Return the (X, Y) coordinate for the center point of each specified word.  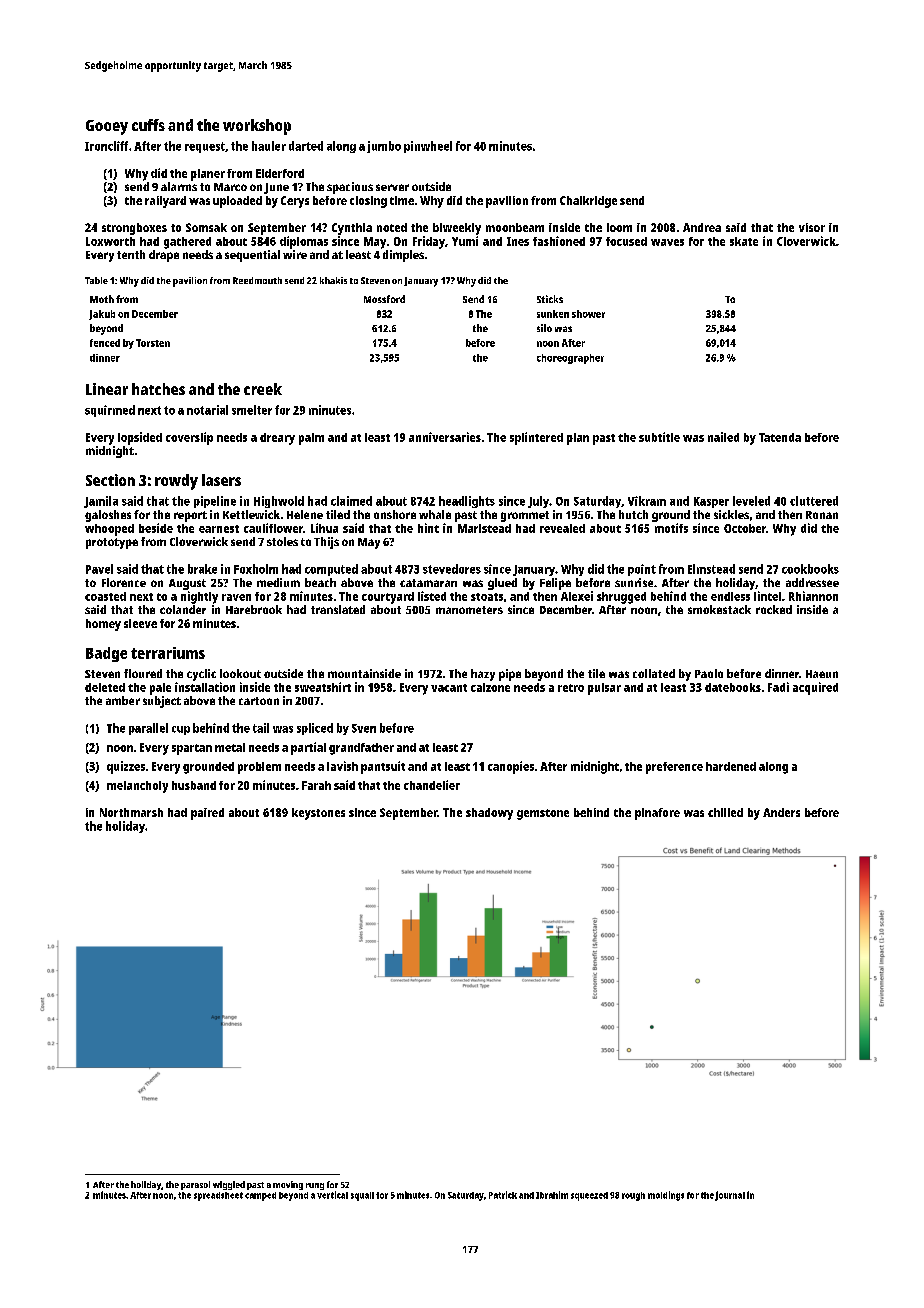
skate (744, 241)
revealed (562, 528)
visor (812, 227)
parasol (195, 1185)
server (392, 187)
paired (207, 814)
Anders (781, 812)
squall (362, 1196)
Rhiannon (813, 596)
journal (730, 1196)
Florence (124, 582)
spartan (192, 749)
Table (96, 280)
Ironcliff (106, 146)
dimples (403, 256)
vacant (449, 688)
